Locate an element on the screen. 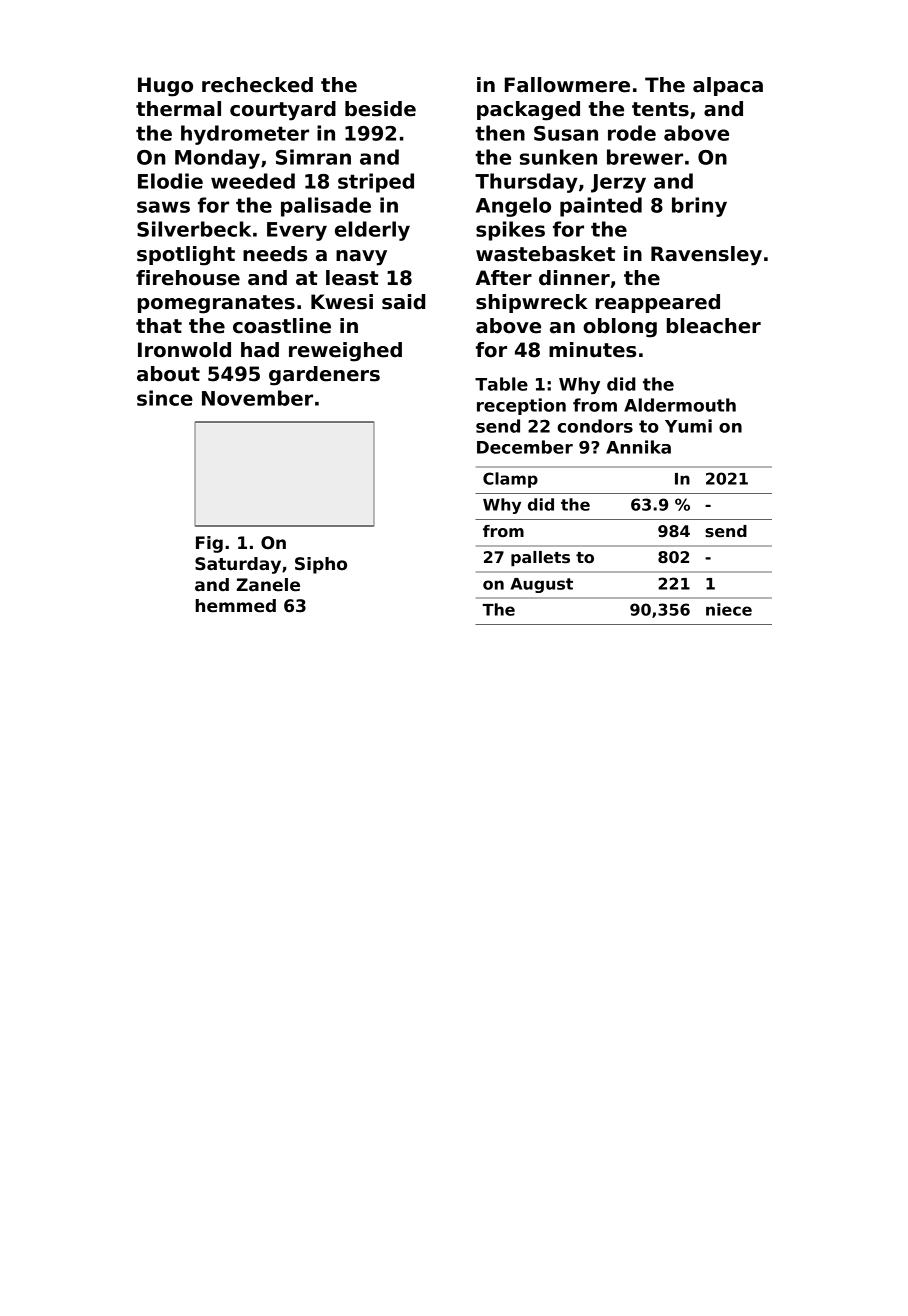  November is located at coordinates (257, 398).
